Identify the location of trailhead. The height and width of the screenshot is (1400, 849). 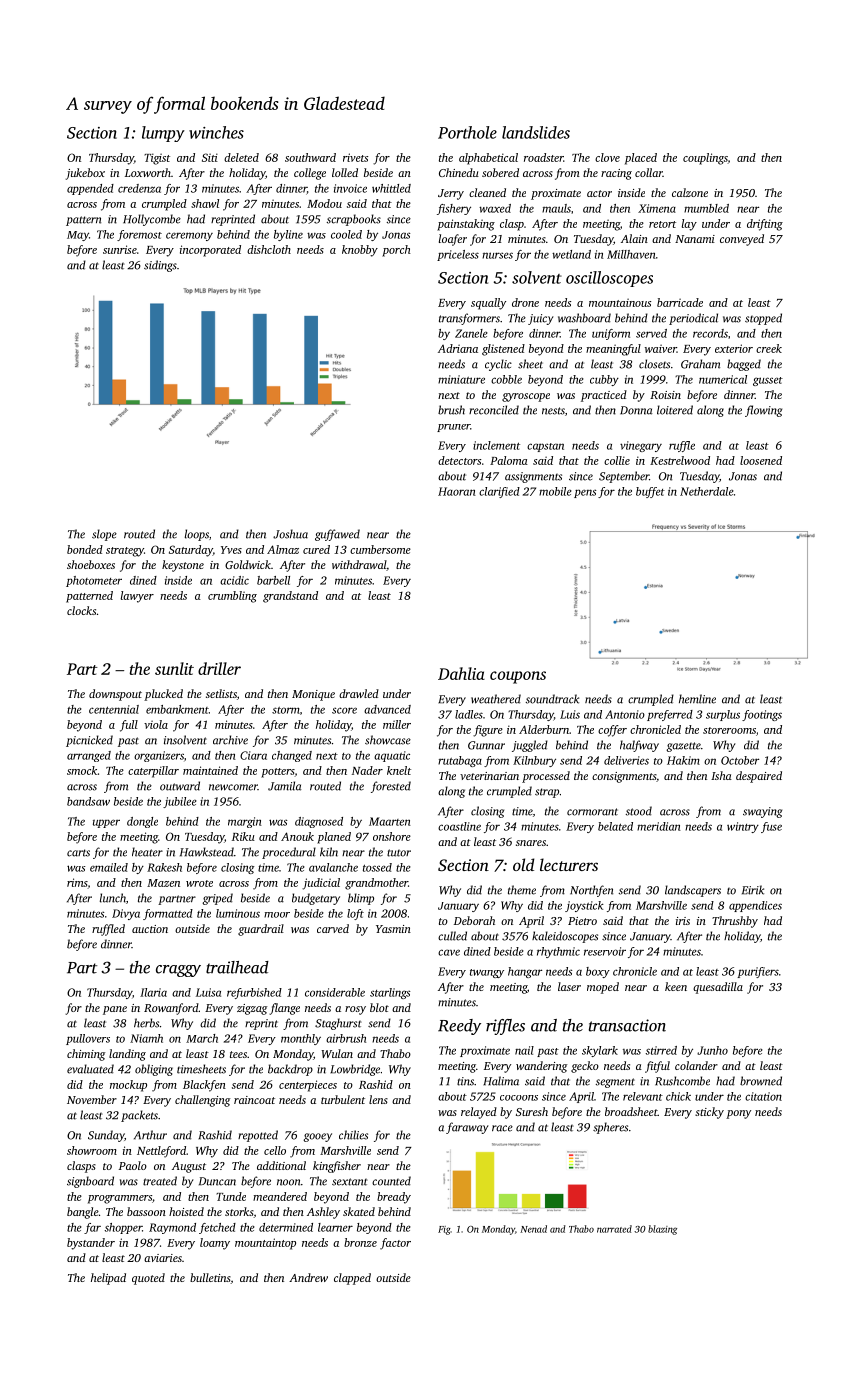
(237, 967).
